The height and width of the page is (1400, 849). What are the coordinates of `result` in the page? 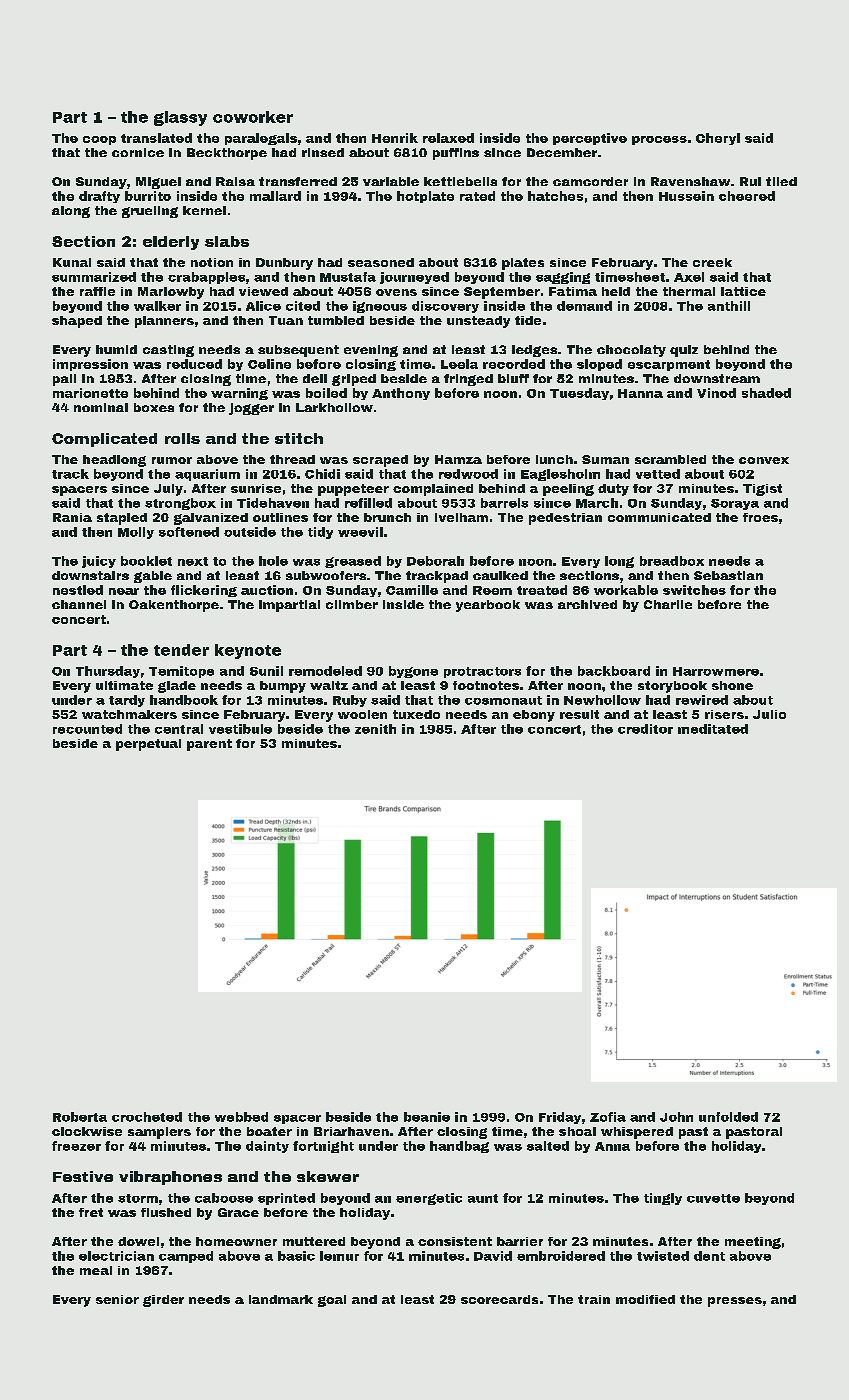 It's located at (579, 714).
